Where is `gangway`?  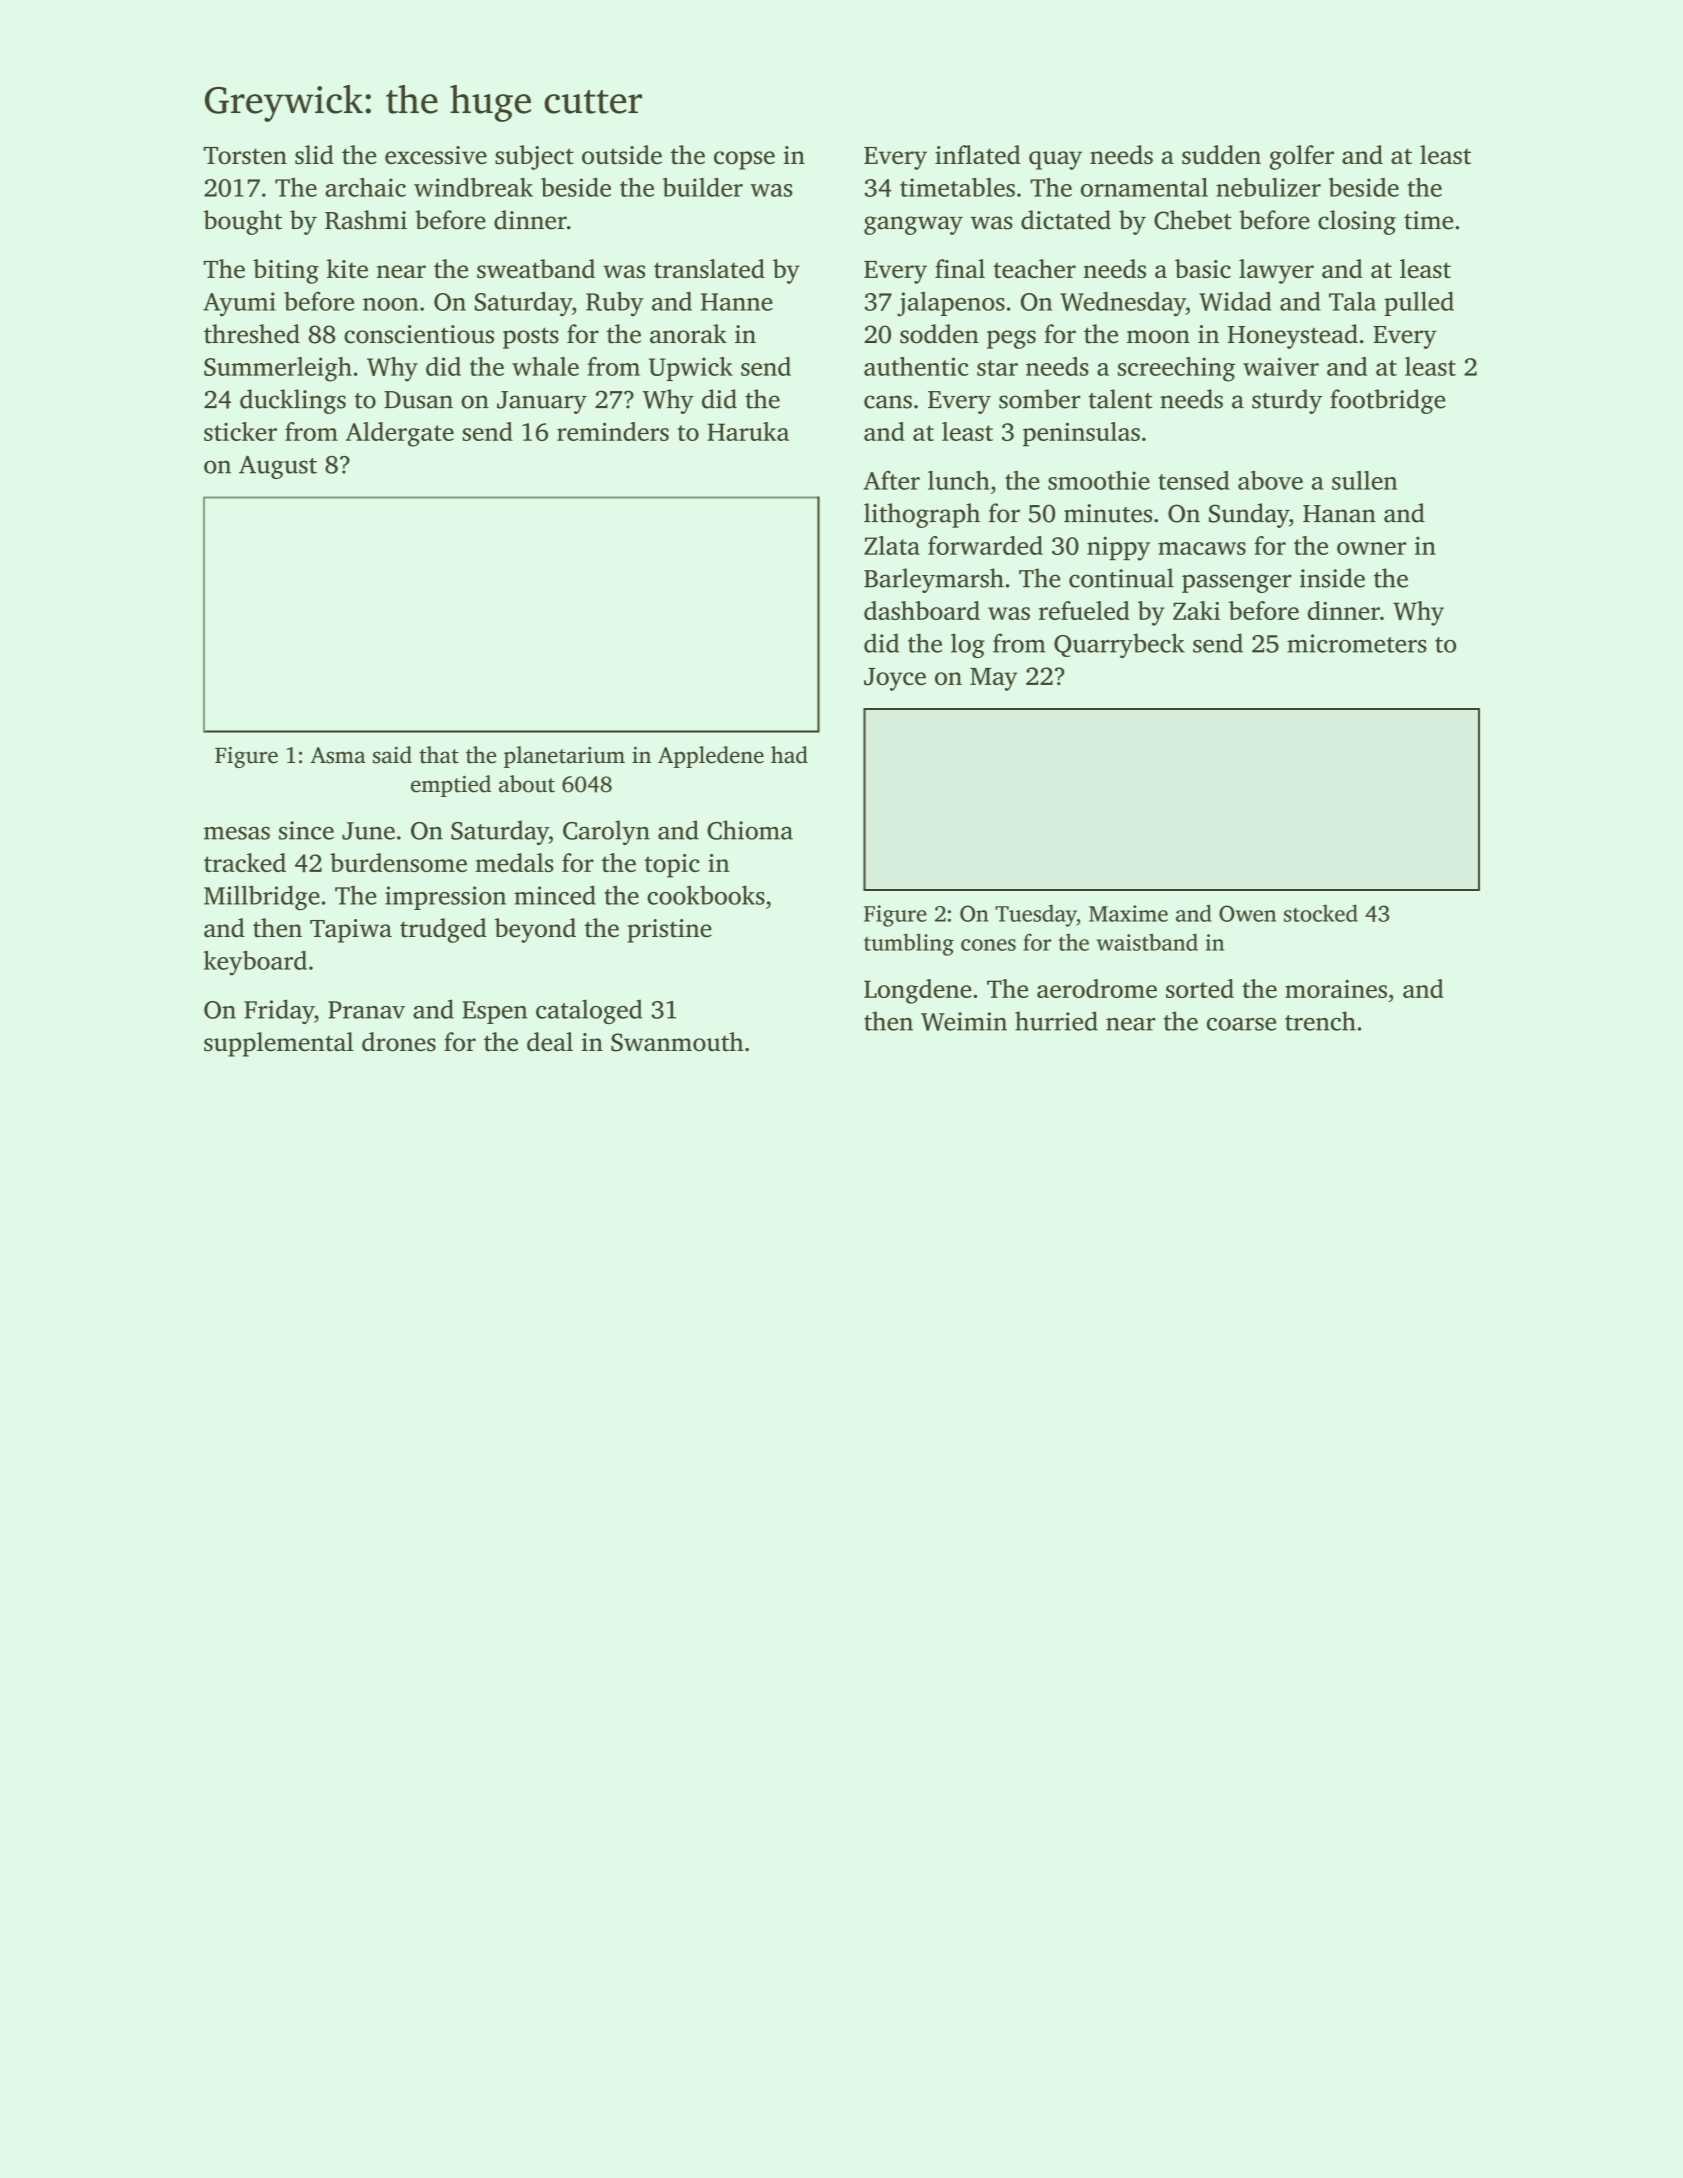
gangway is located at coordinates (913, 225).
